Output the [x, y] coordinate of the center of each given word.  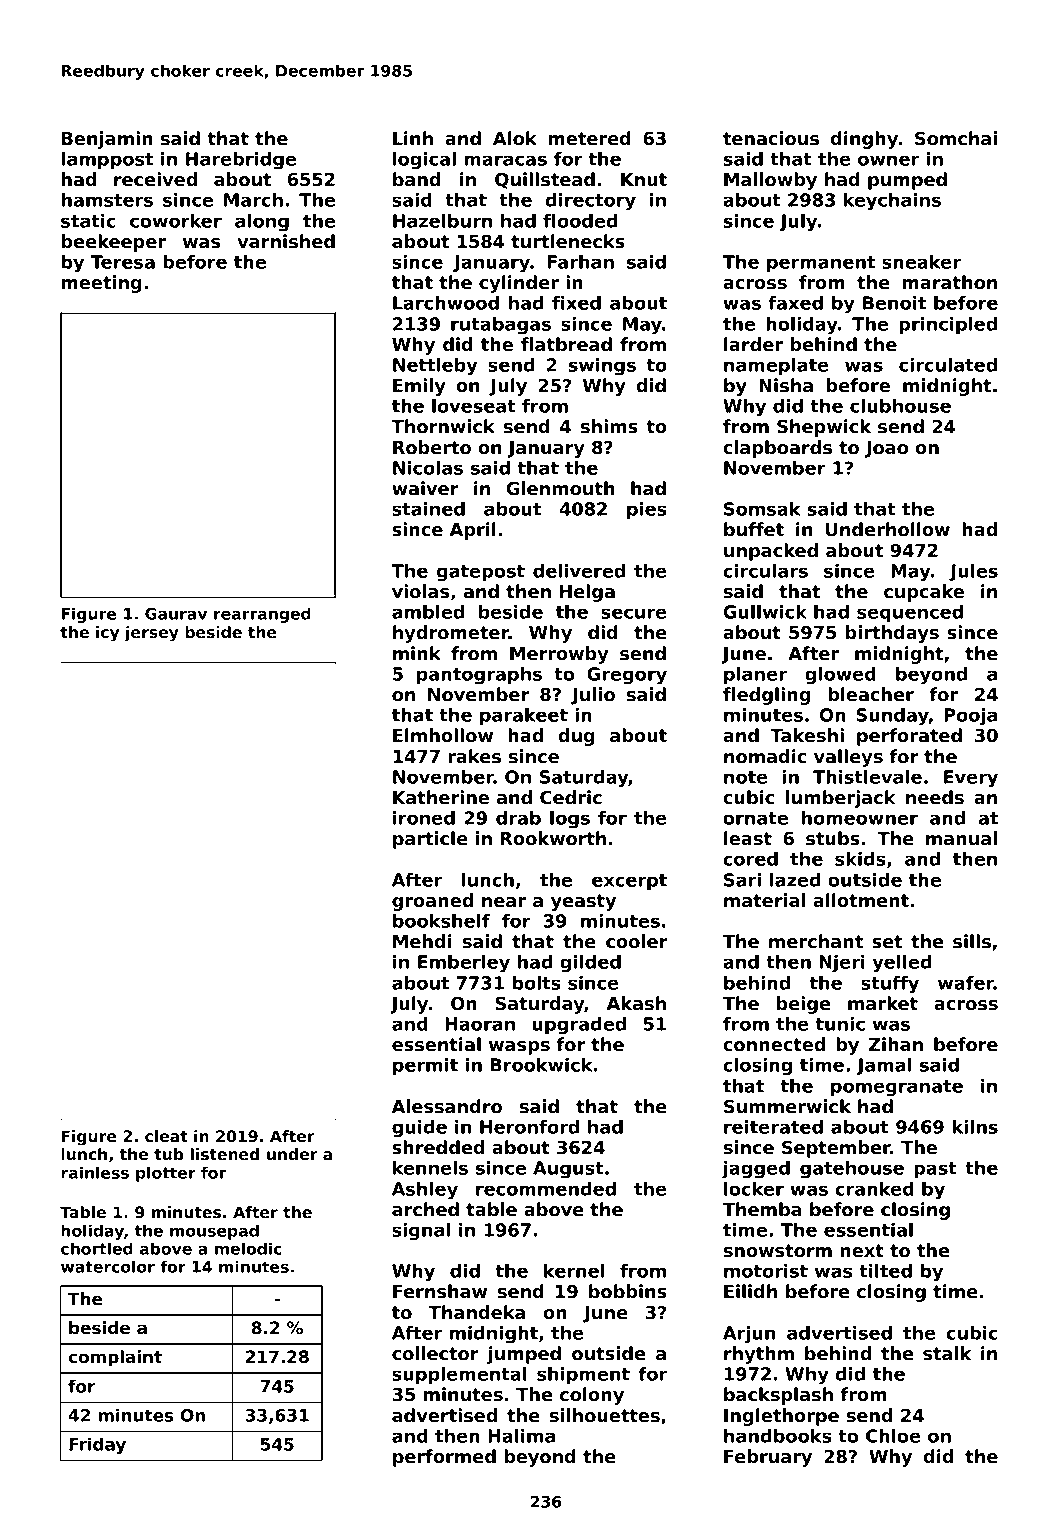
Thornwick [443, 426]
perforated [909, 737]
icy [107, 634]
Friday [97, 1445]
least [748, 838]
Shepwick [824, 428]
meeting [101, 284]
